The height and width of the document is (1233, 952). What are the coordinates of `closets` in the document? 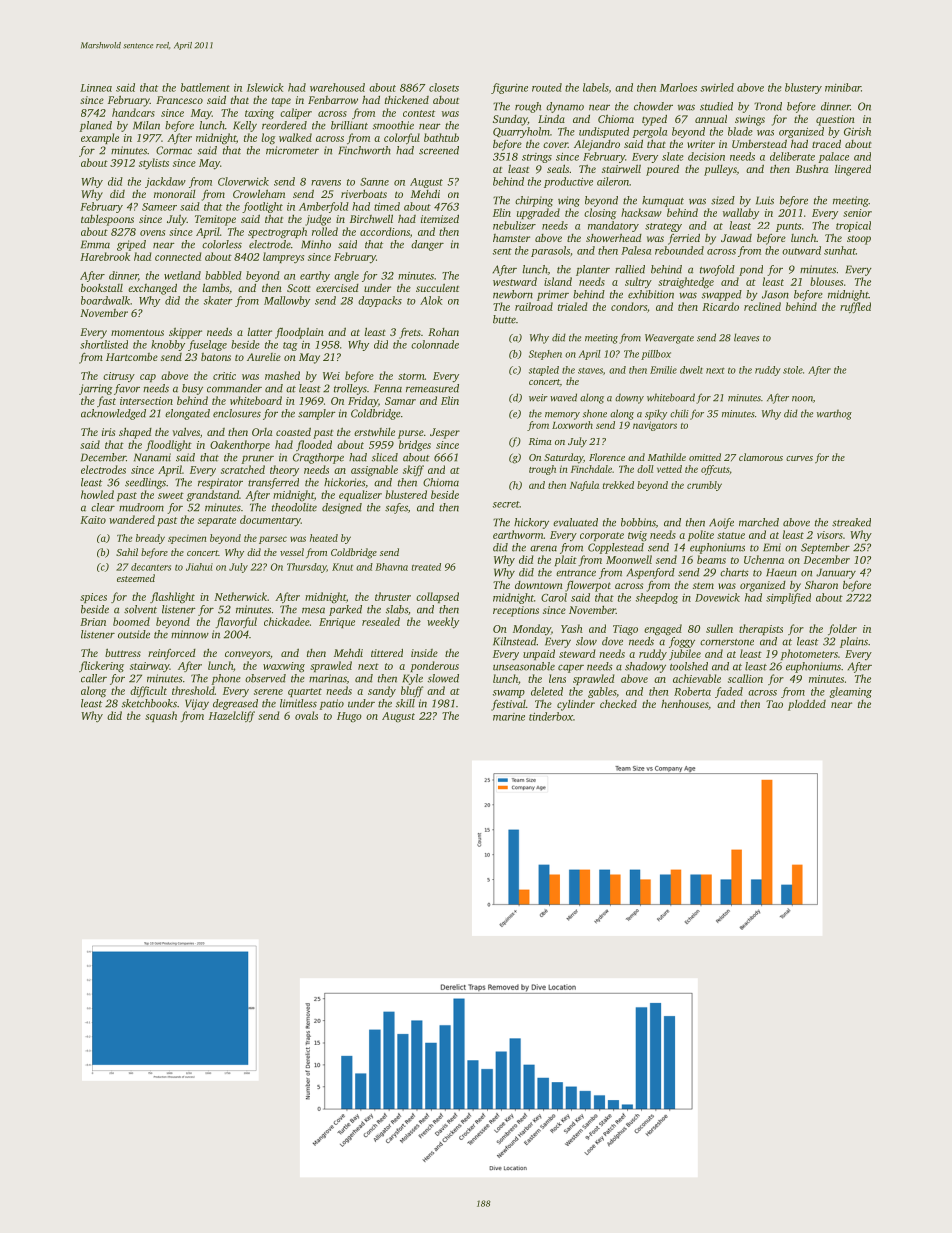 It's located at (444, 87).
